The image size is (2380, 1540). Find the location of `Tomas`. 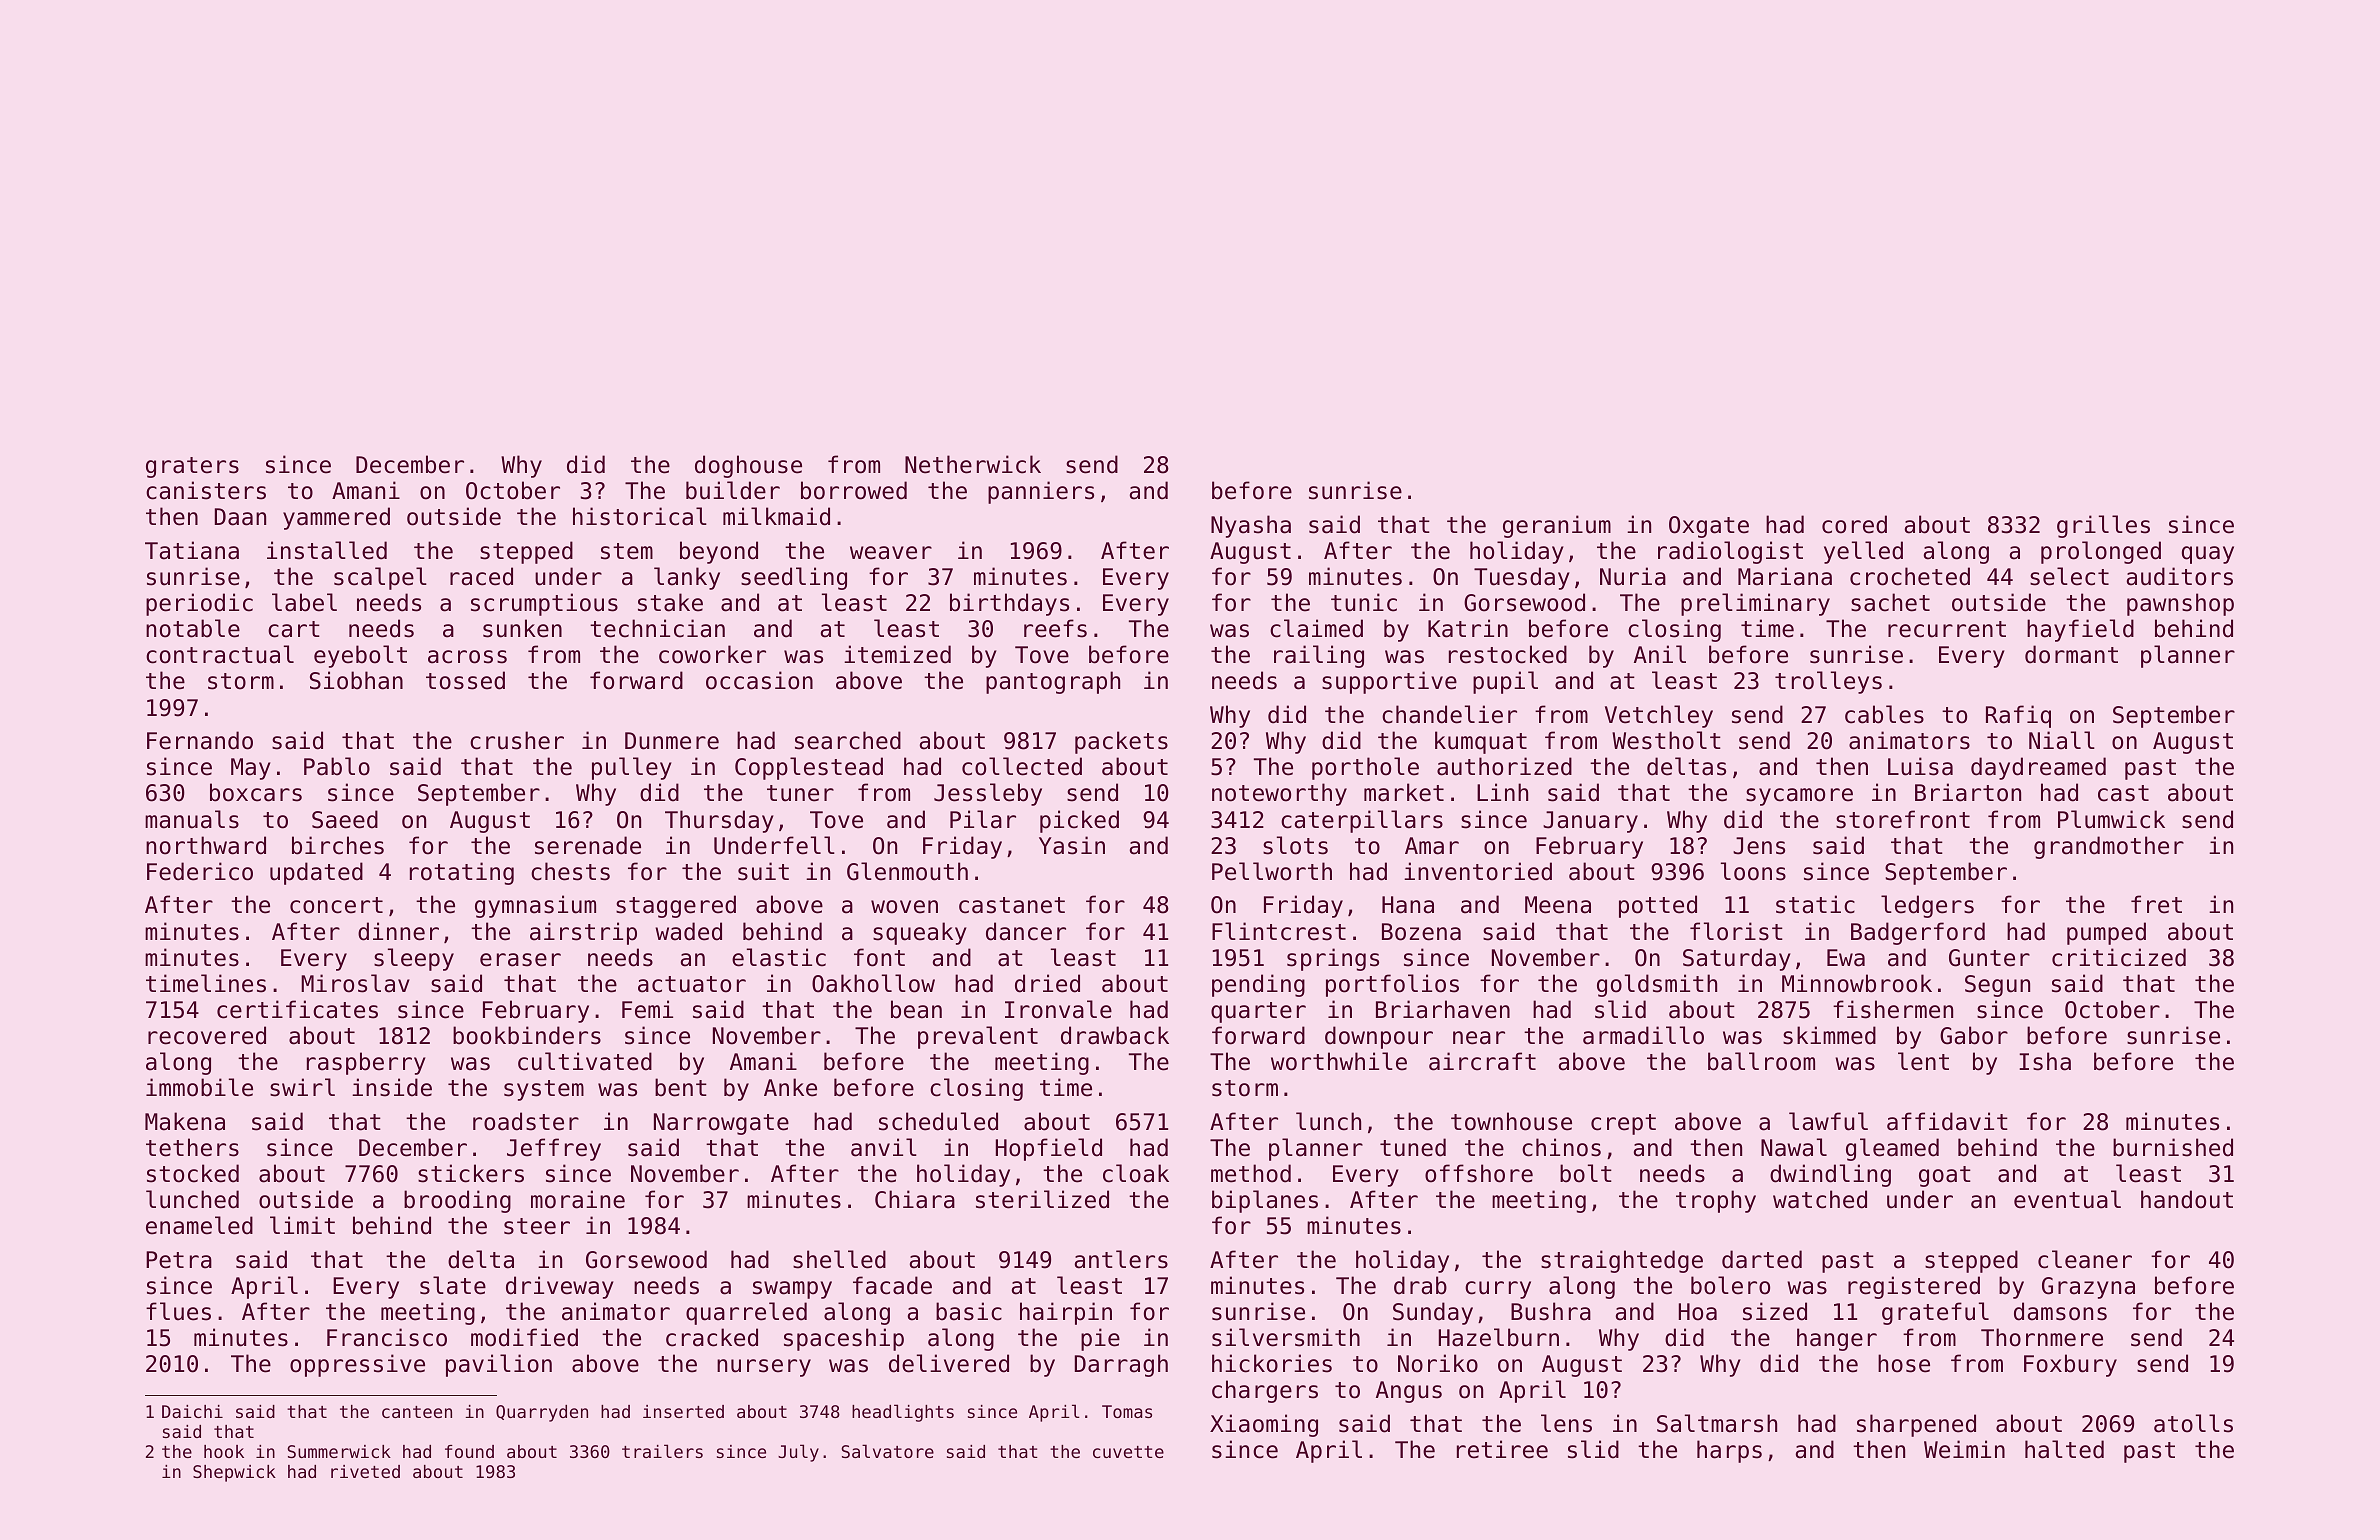

Tomas is located at coordinates (1127, 1411).
